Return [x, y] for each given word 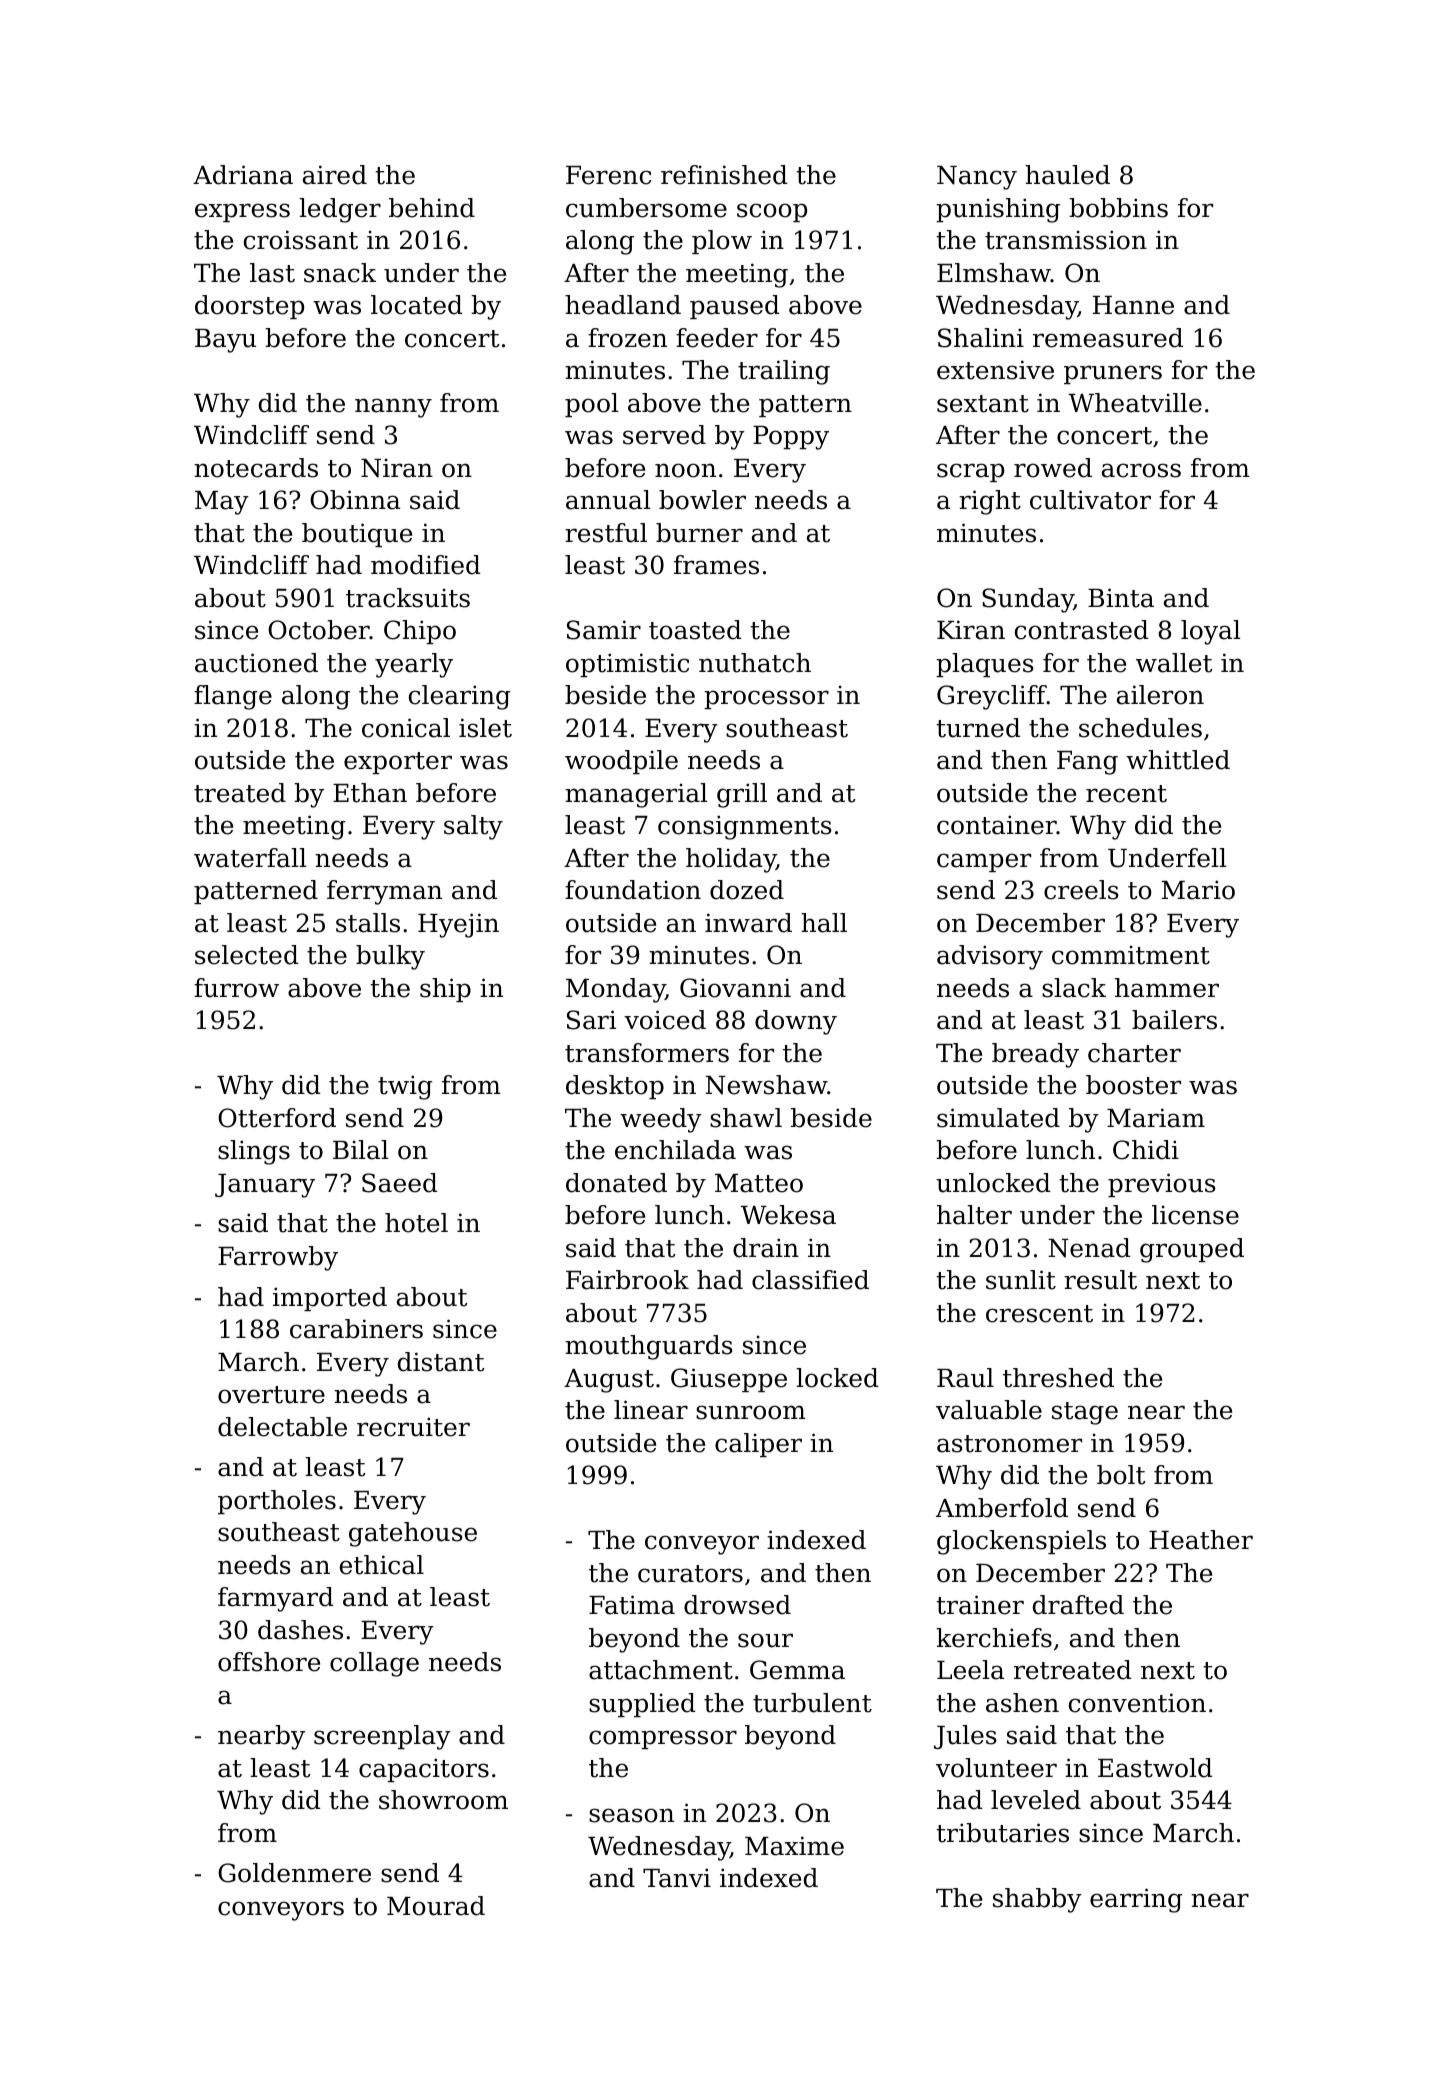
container [997, 825]
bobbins [1118, 208]
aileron [1160, 695]
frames [716, 565]
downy [796, 1022]
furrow [236, 988]
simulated [998, 1118]
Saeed [400, 1183]
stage [1085, 1413]
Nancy [977, 178]
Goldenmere [294, 1873]
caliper [758, 1445]
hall [824, 923]
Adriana [243, 175]
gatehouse [413, 1534]
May [222, 503]
